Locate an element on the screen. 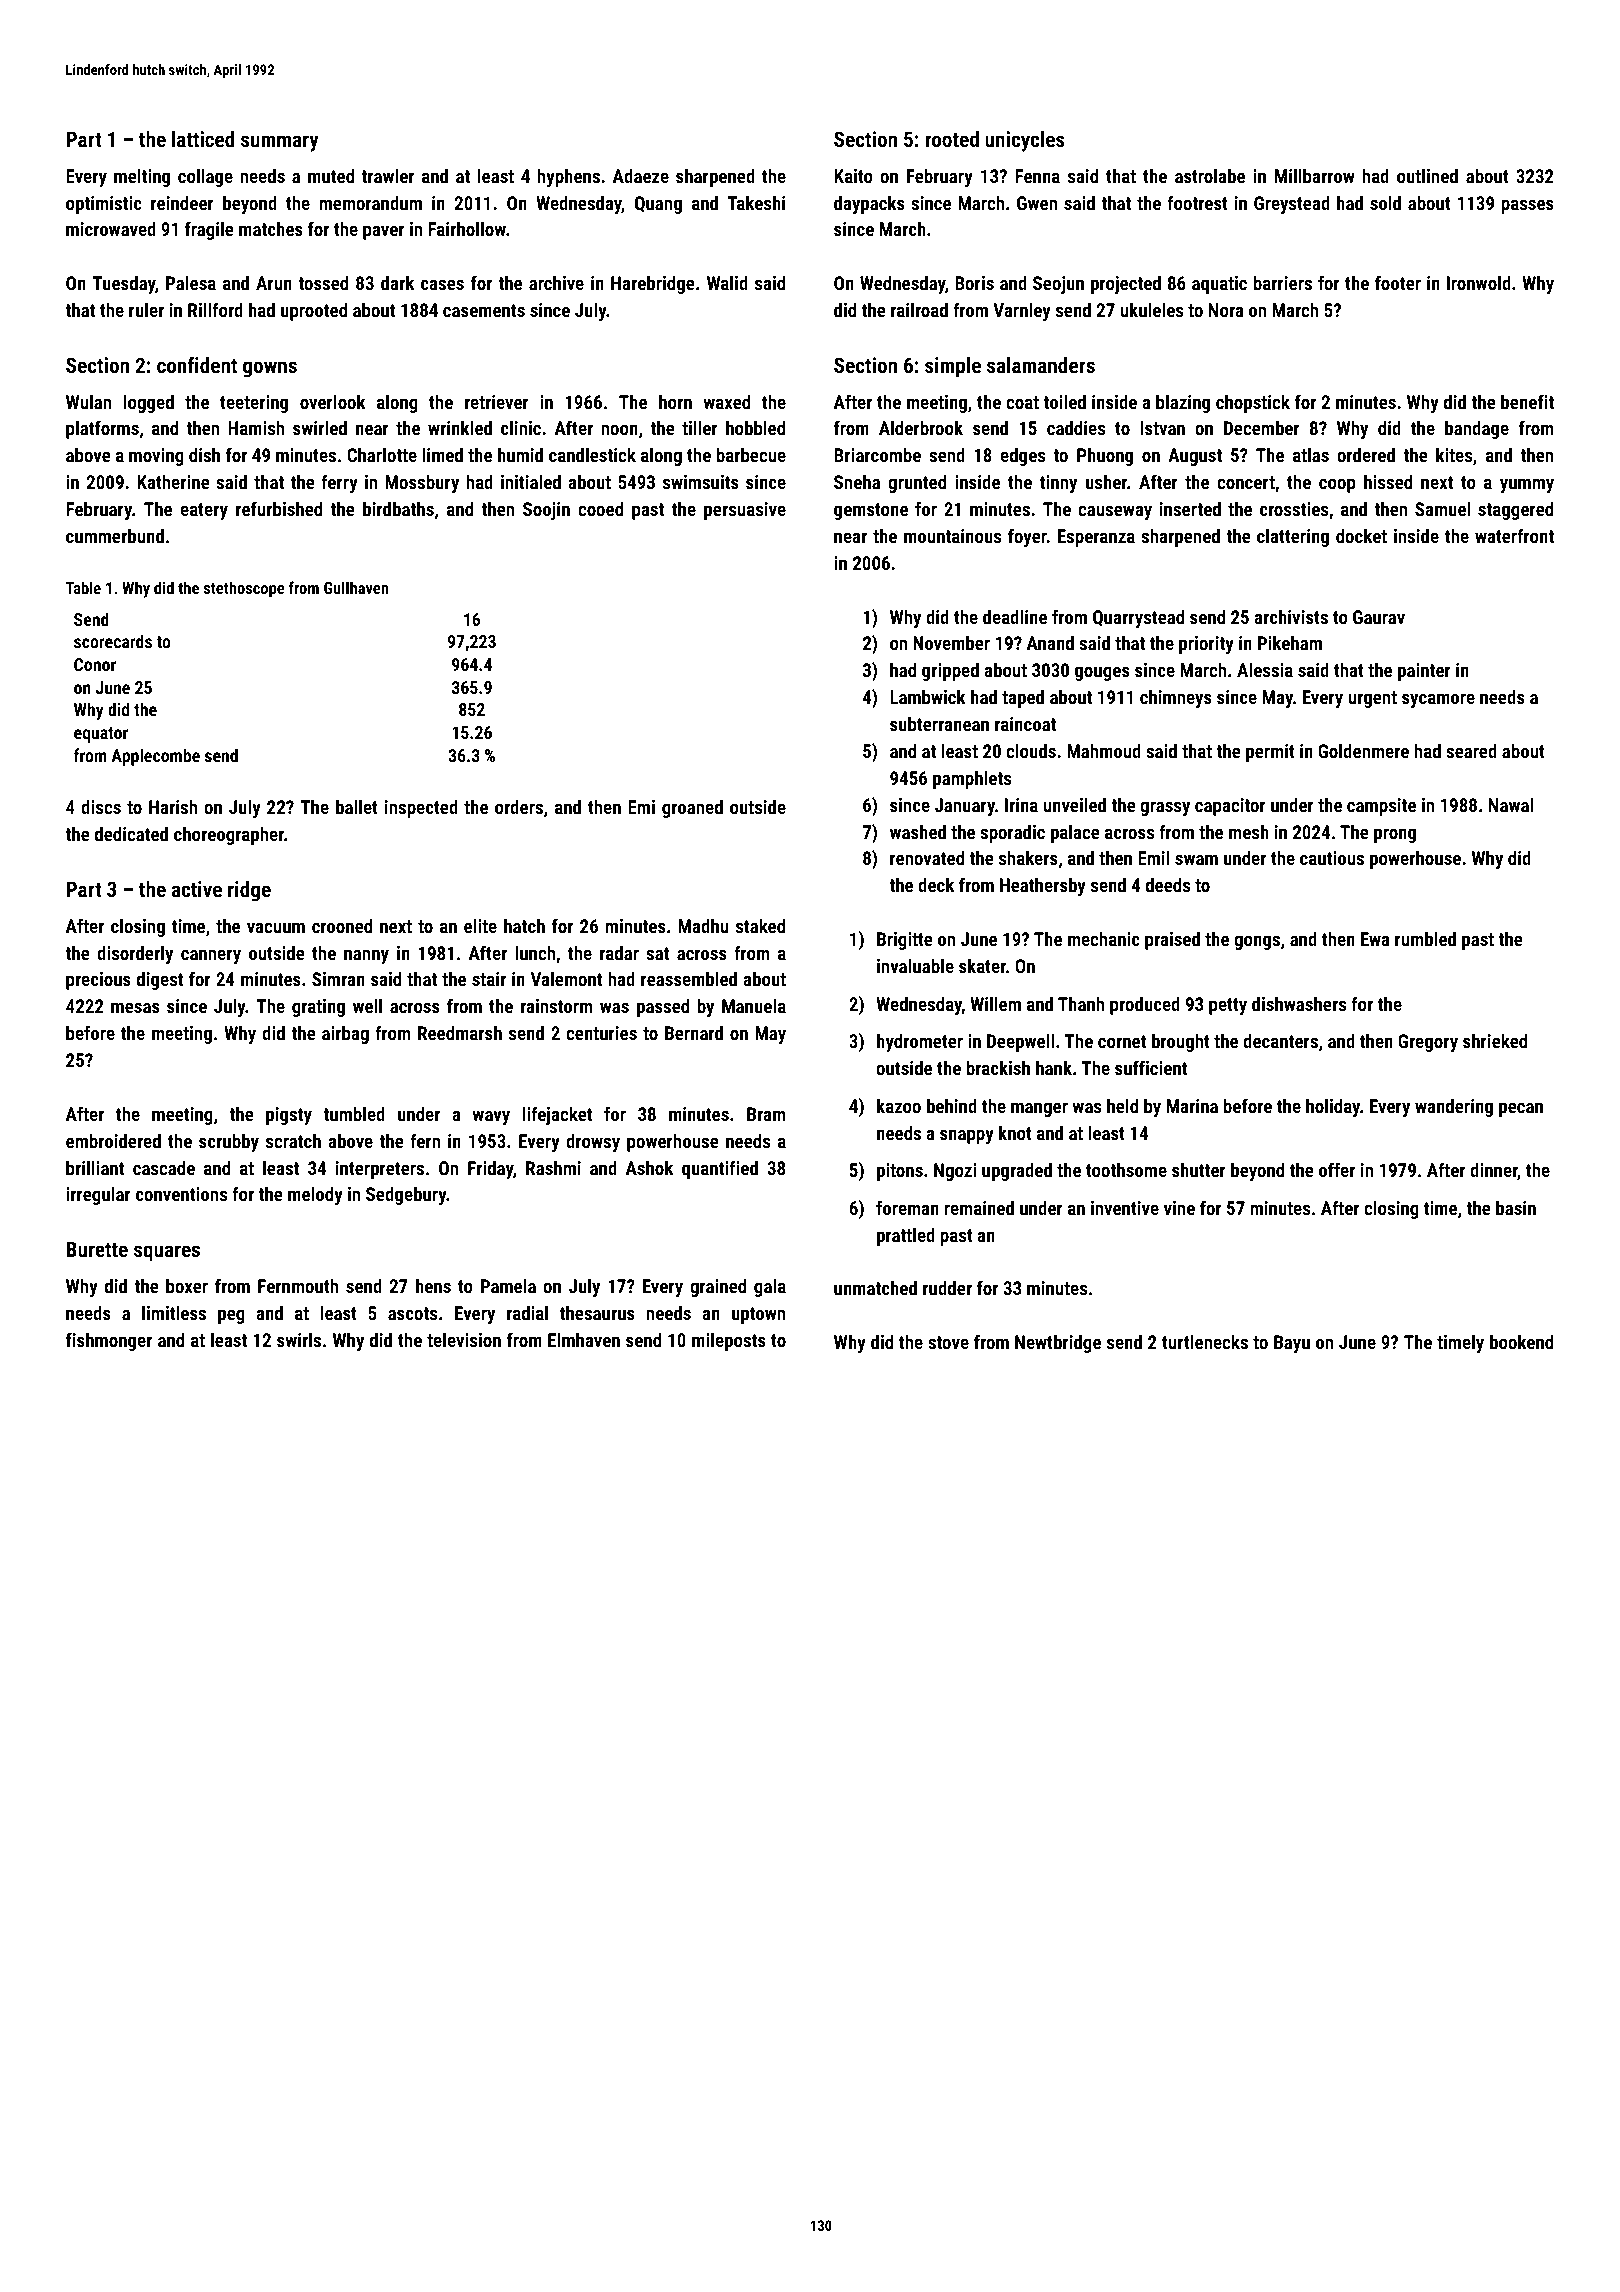 The image size is (1620, 2292). Emil is located at coordinates (1153, 857).
